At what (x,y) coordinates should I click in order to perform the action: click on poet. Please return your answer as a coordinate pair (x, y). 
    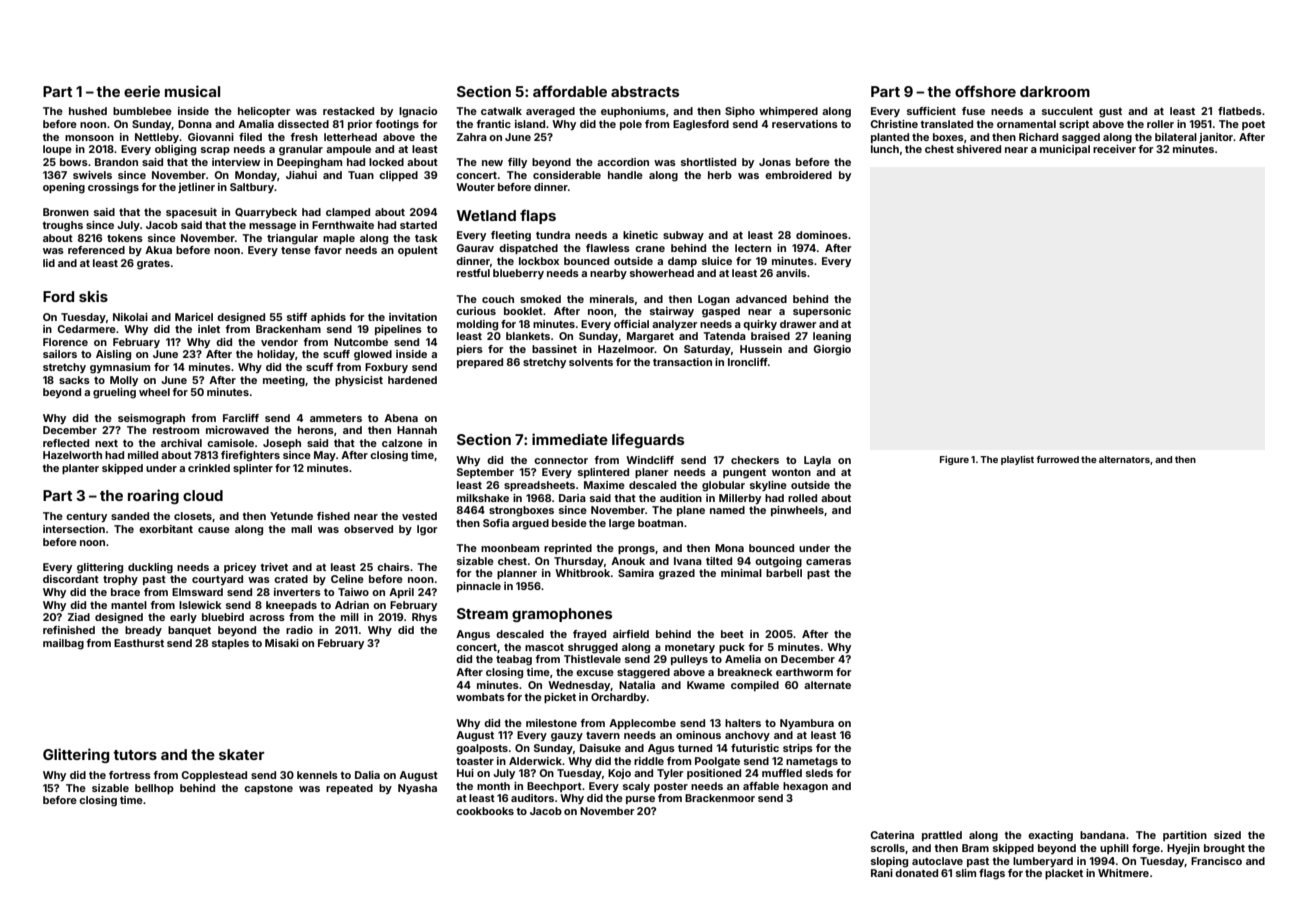
    Looking at the image, I should click on (1253, 125).
